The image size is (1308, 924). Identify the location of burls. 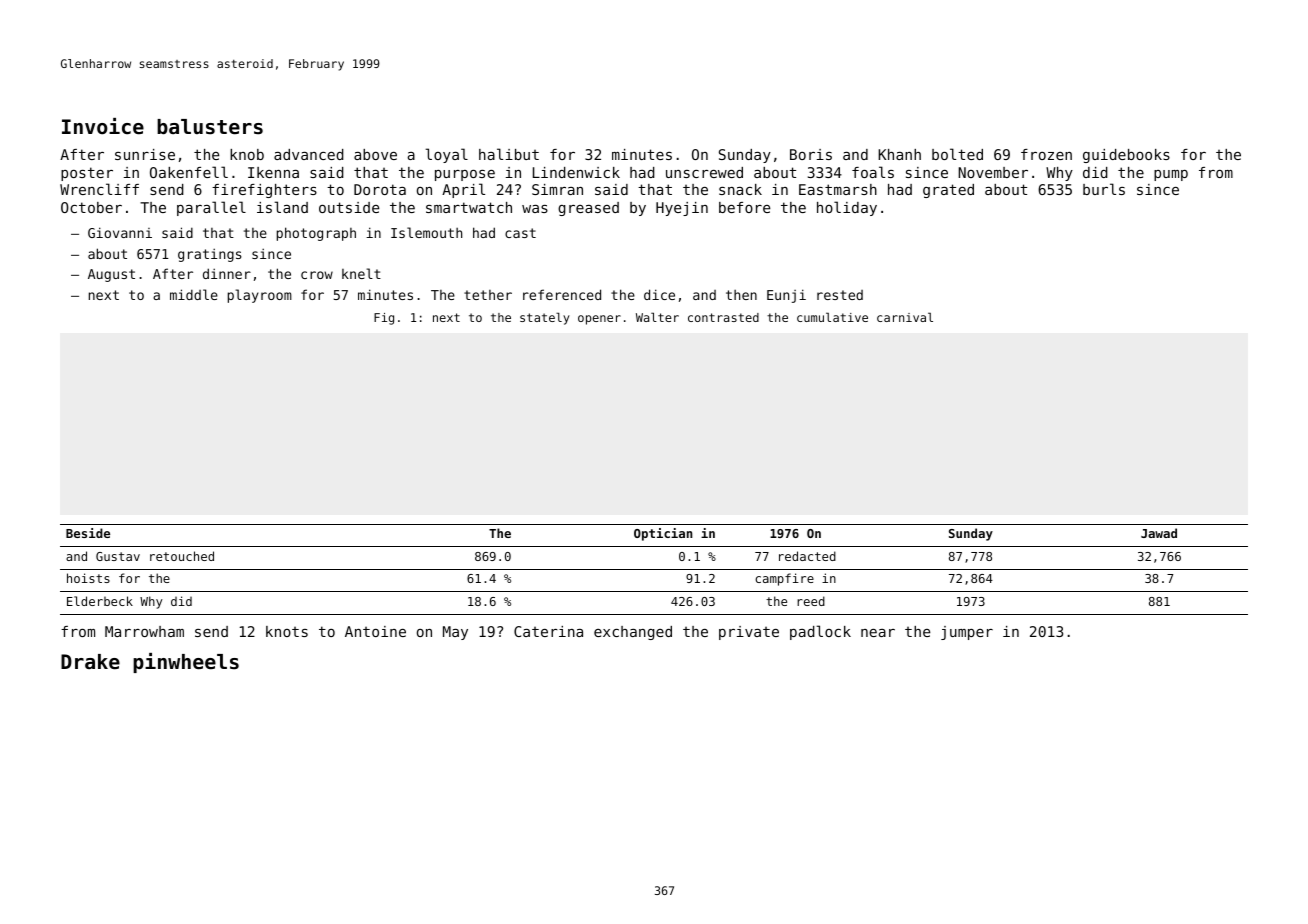
(1104, 189).
